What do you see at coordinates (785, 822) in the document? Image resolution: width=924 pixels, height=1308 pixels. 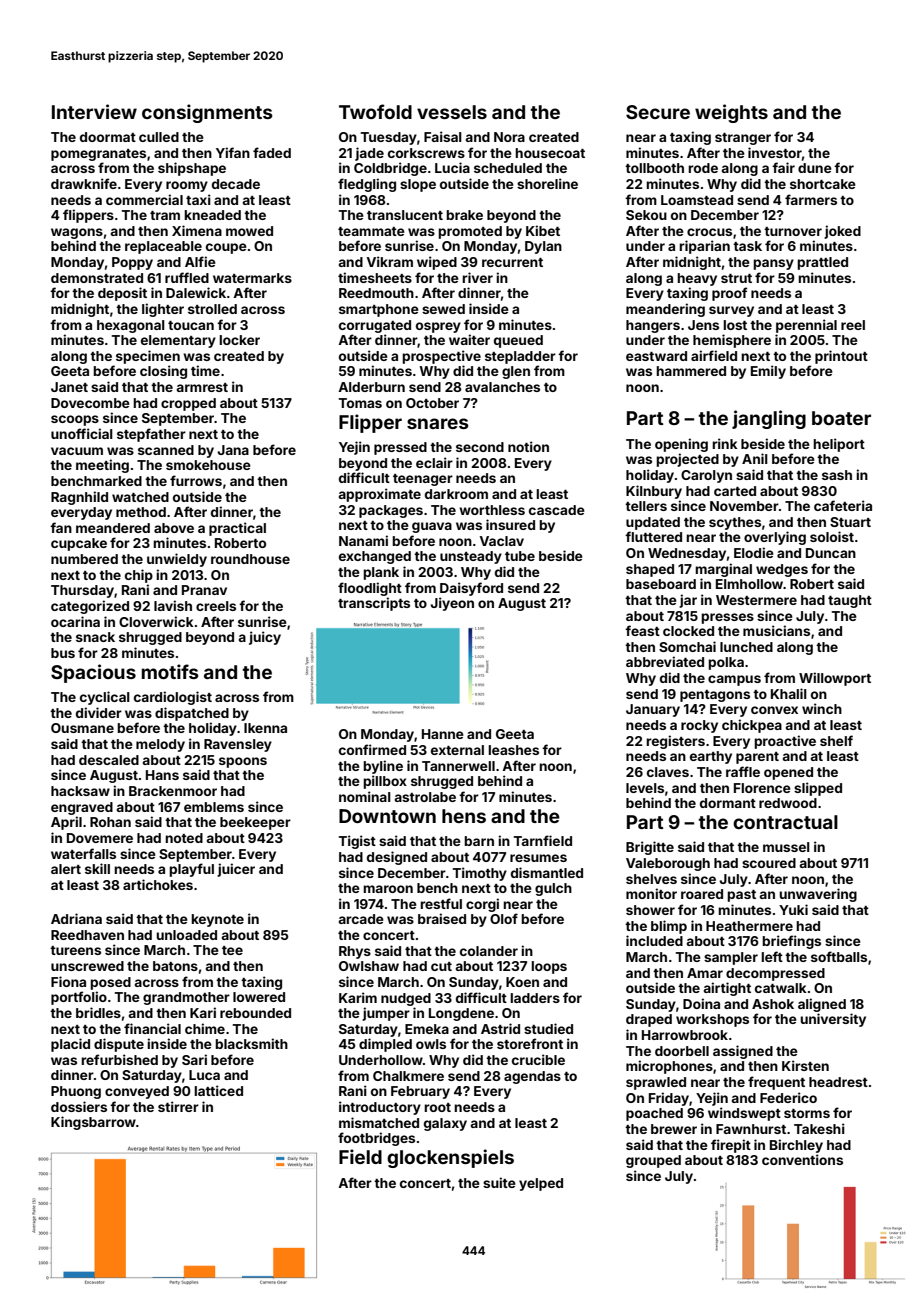 I see `contractual` at bounding box center [785, 822].
